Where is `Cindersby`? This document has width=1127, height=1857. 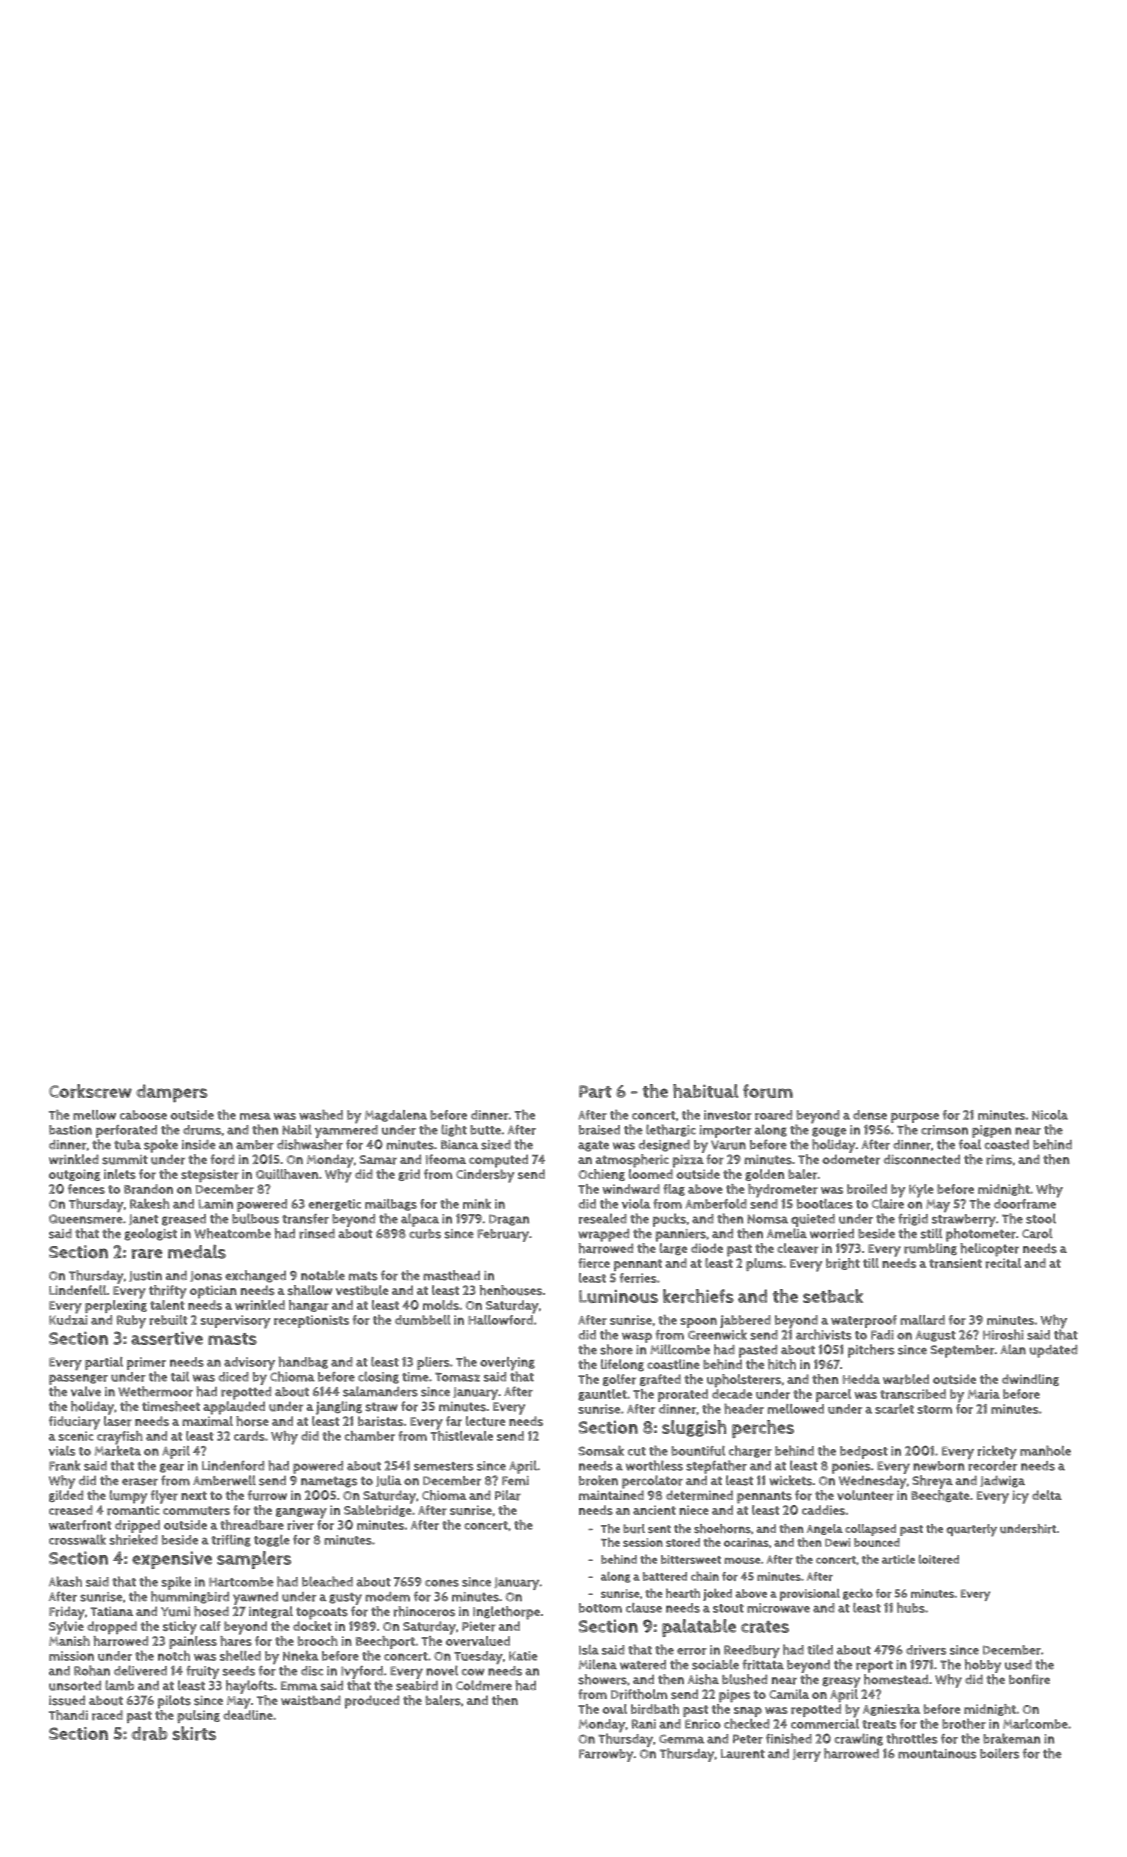
Cindersby is located at coordinates (485, 1176).
